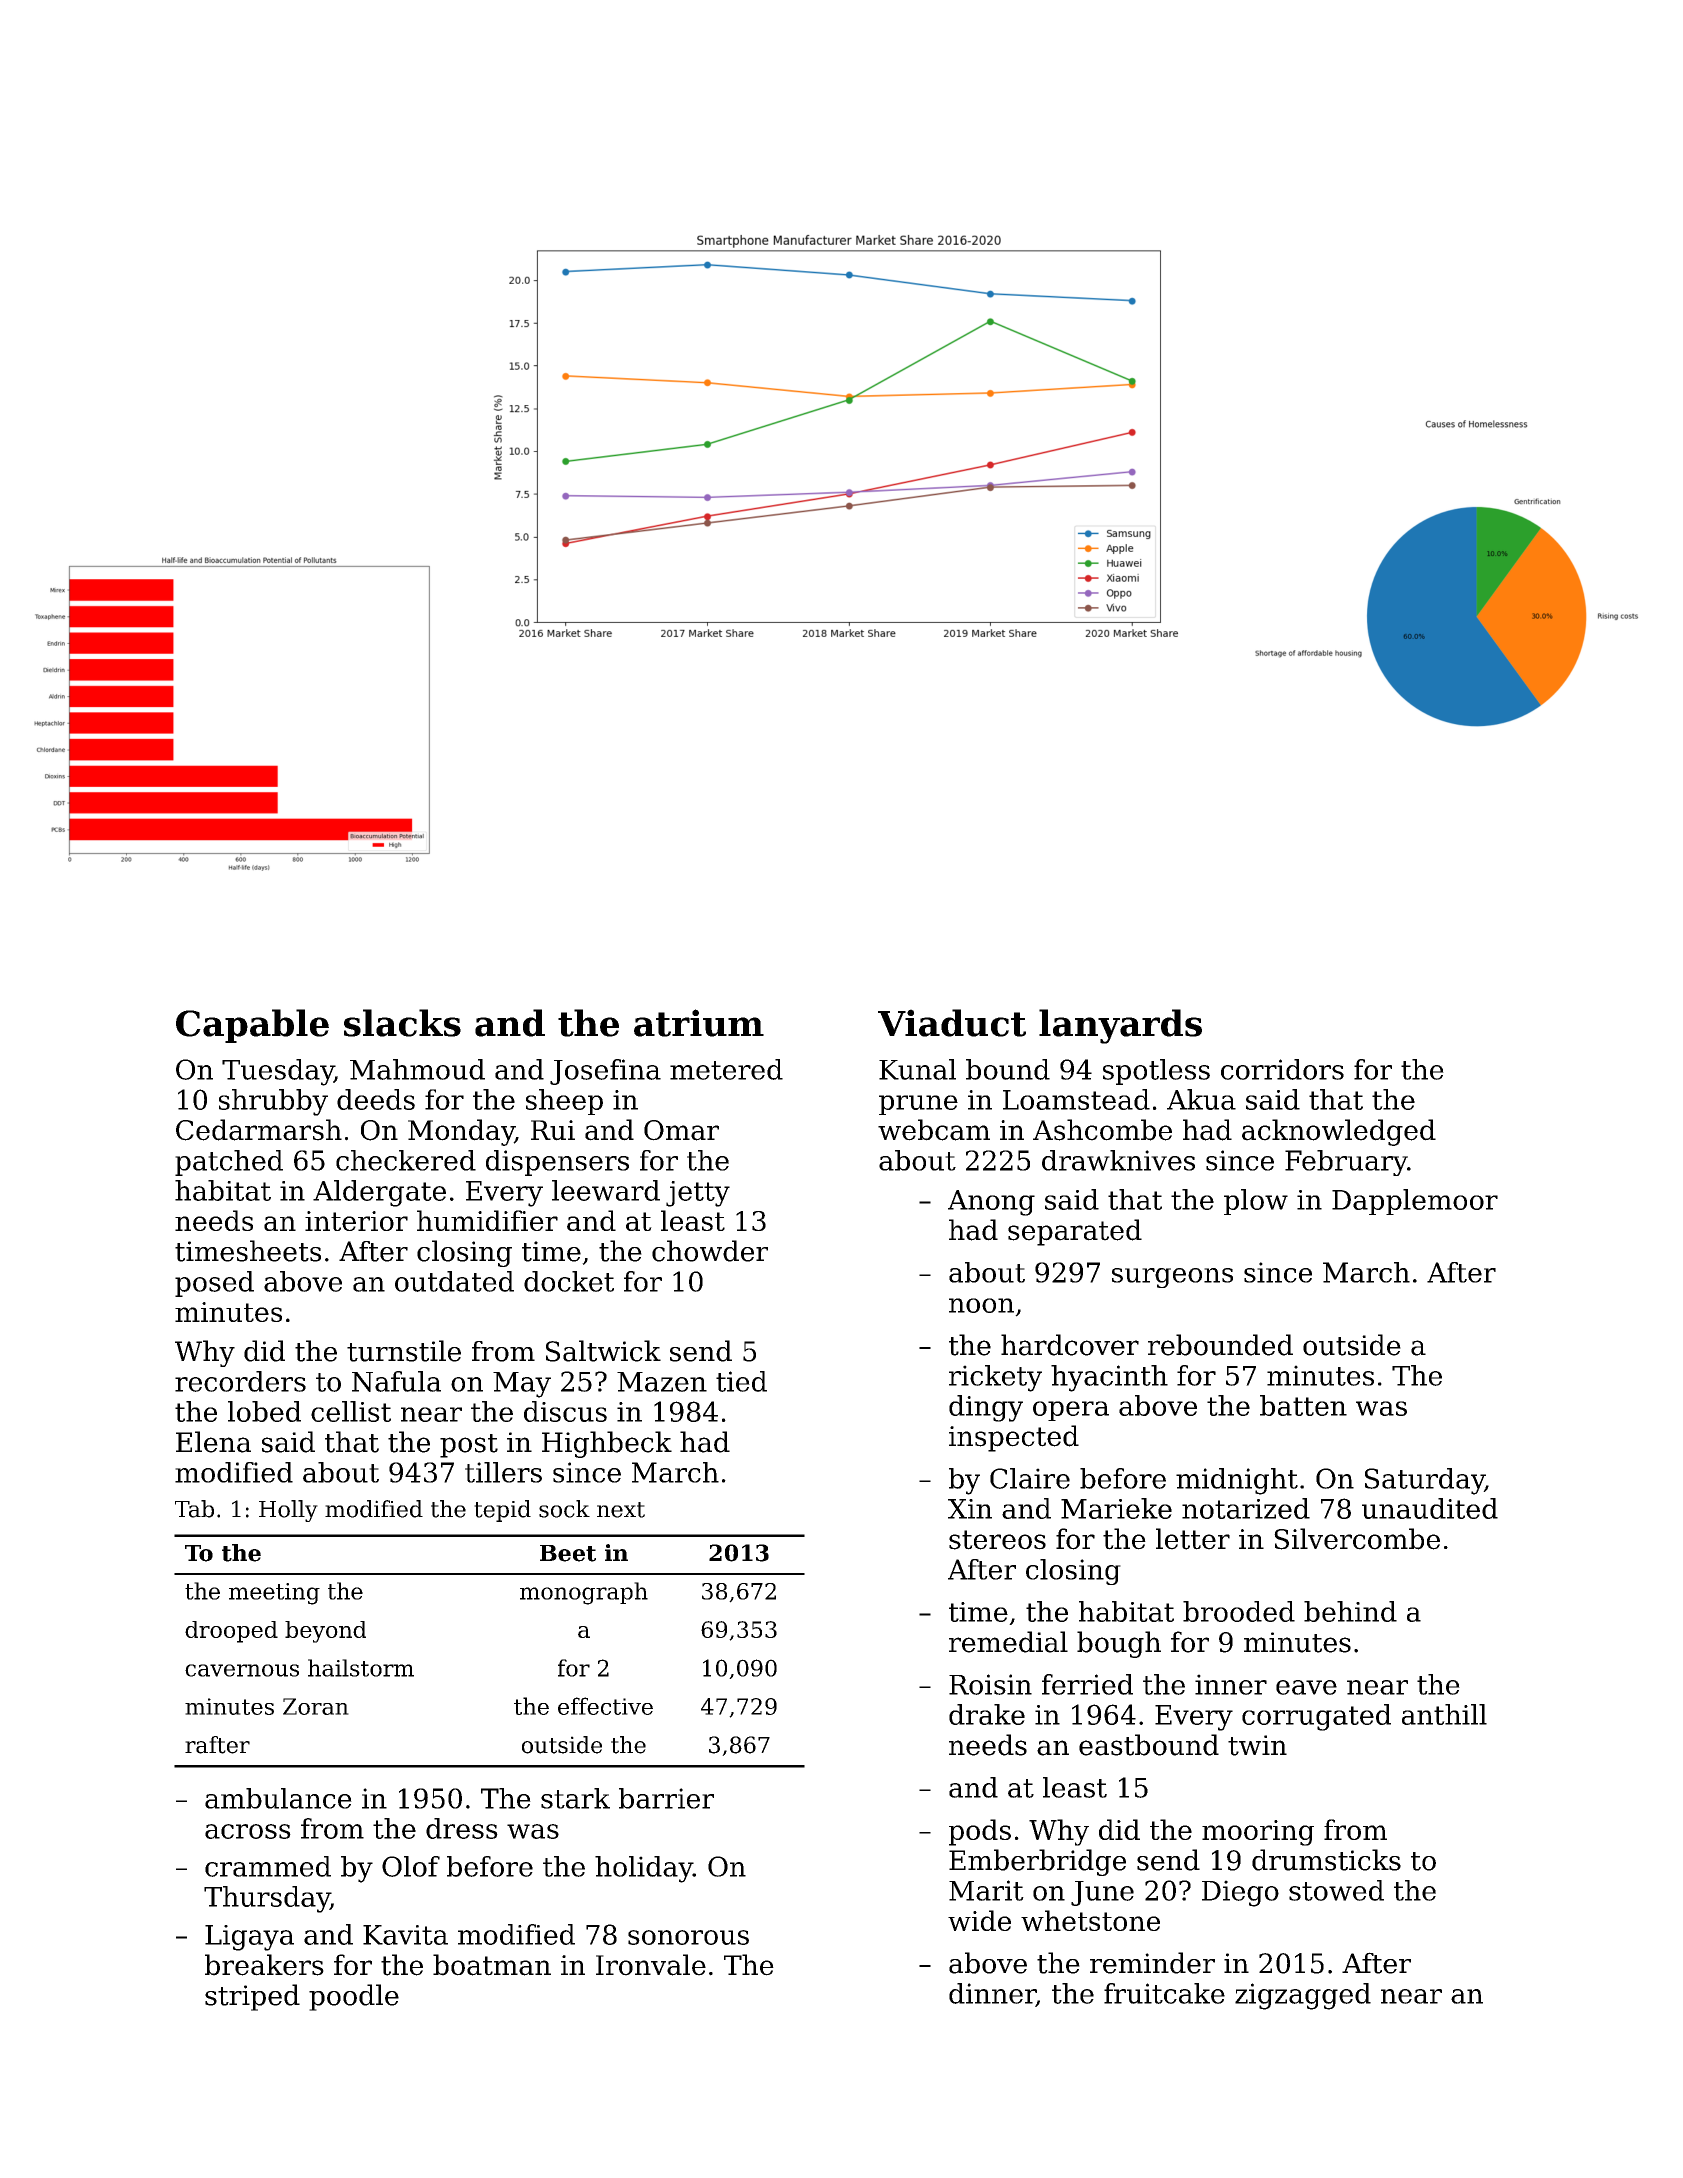  Describe the element at coordinates (1282, 1069) in the page. I see `corridors` at that location.
